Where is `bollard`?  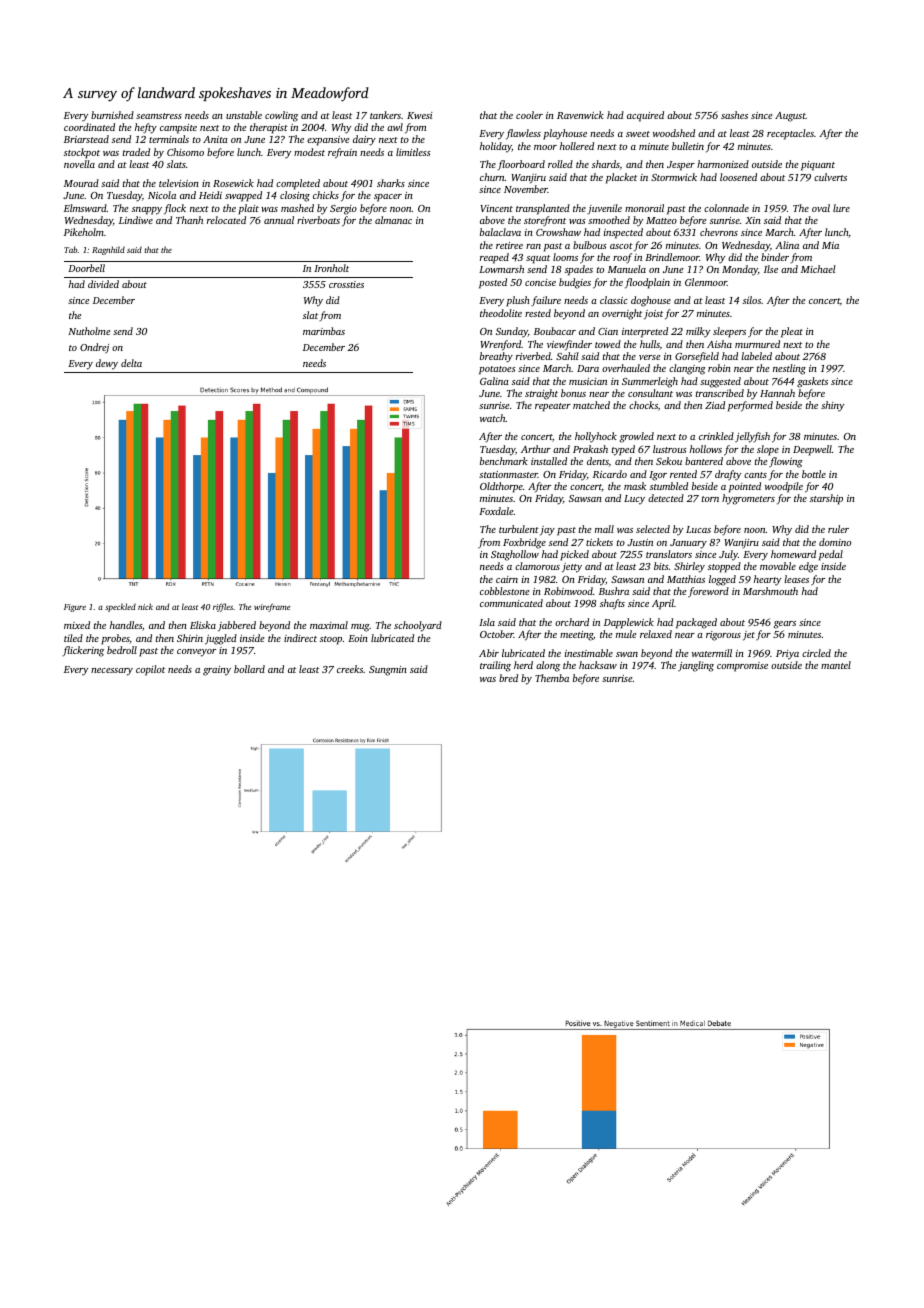 bollard is located at coordinates (249, 669).
